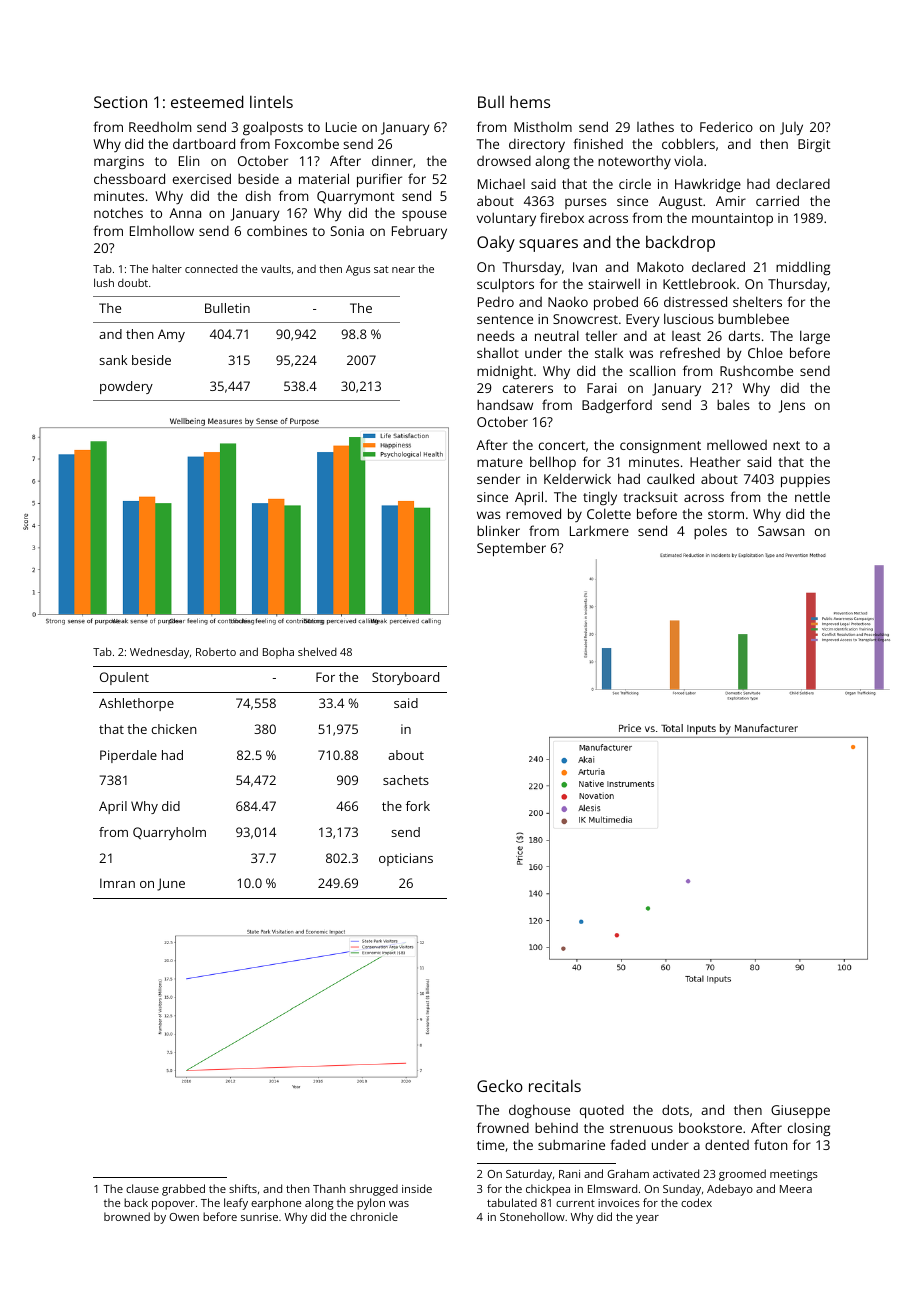  What do you see at coordinates (532, 1216) in the page?
I see `Stonehollow` at bounding box center [532, 1216].
